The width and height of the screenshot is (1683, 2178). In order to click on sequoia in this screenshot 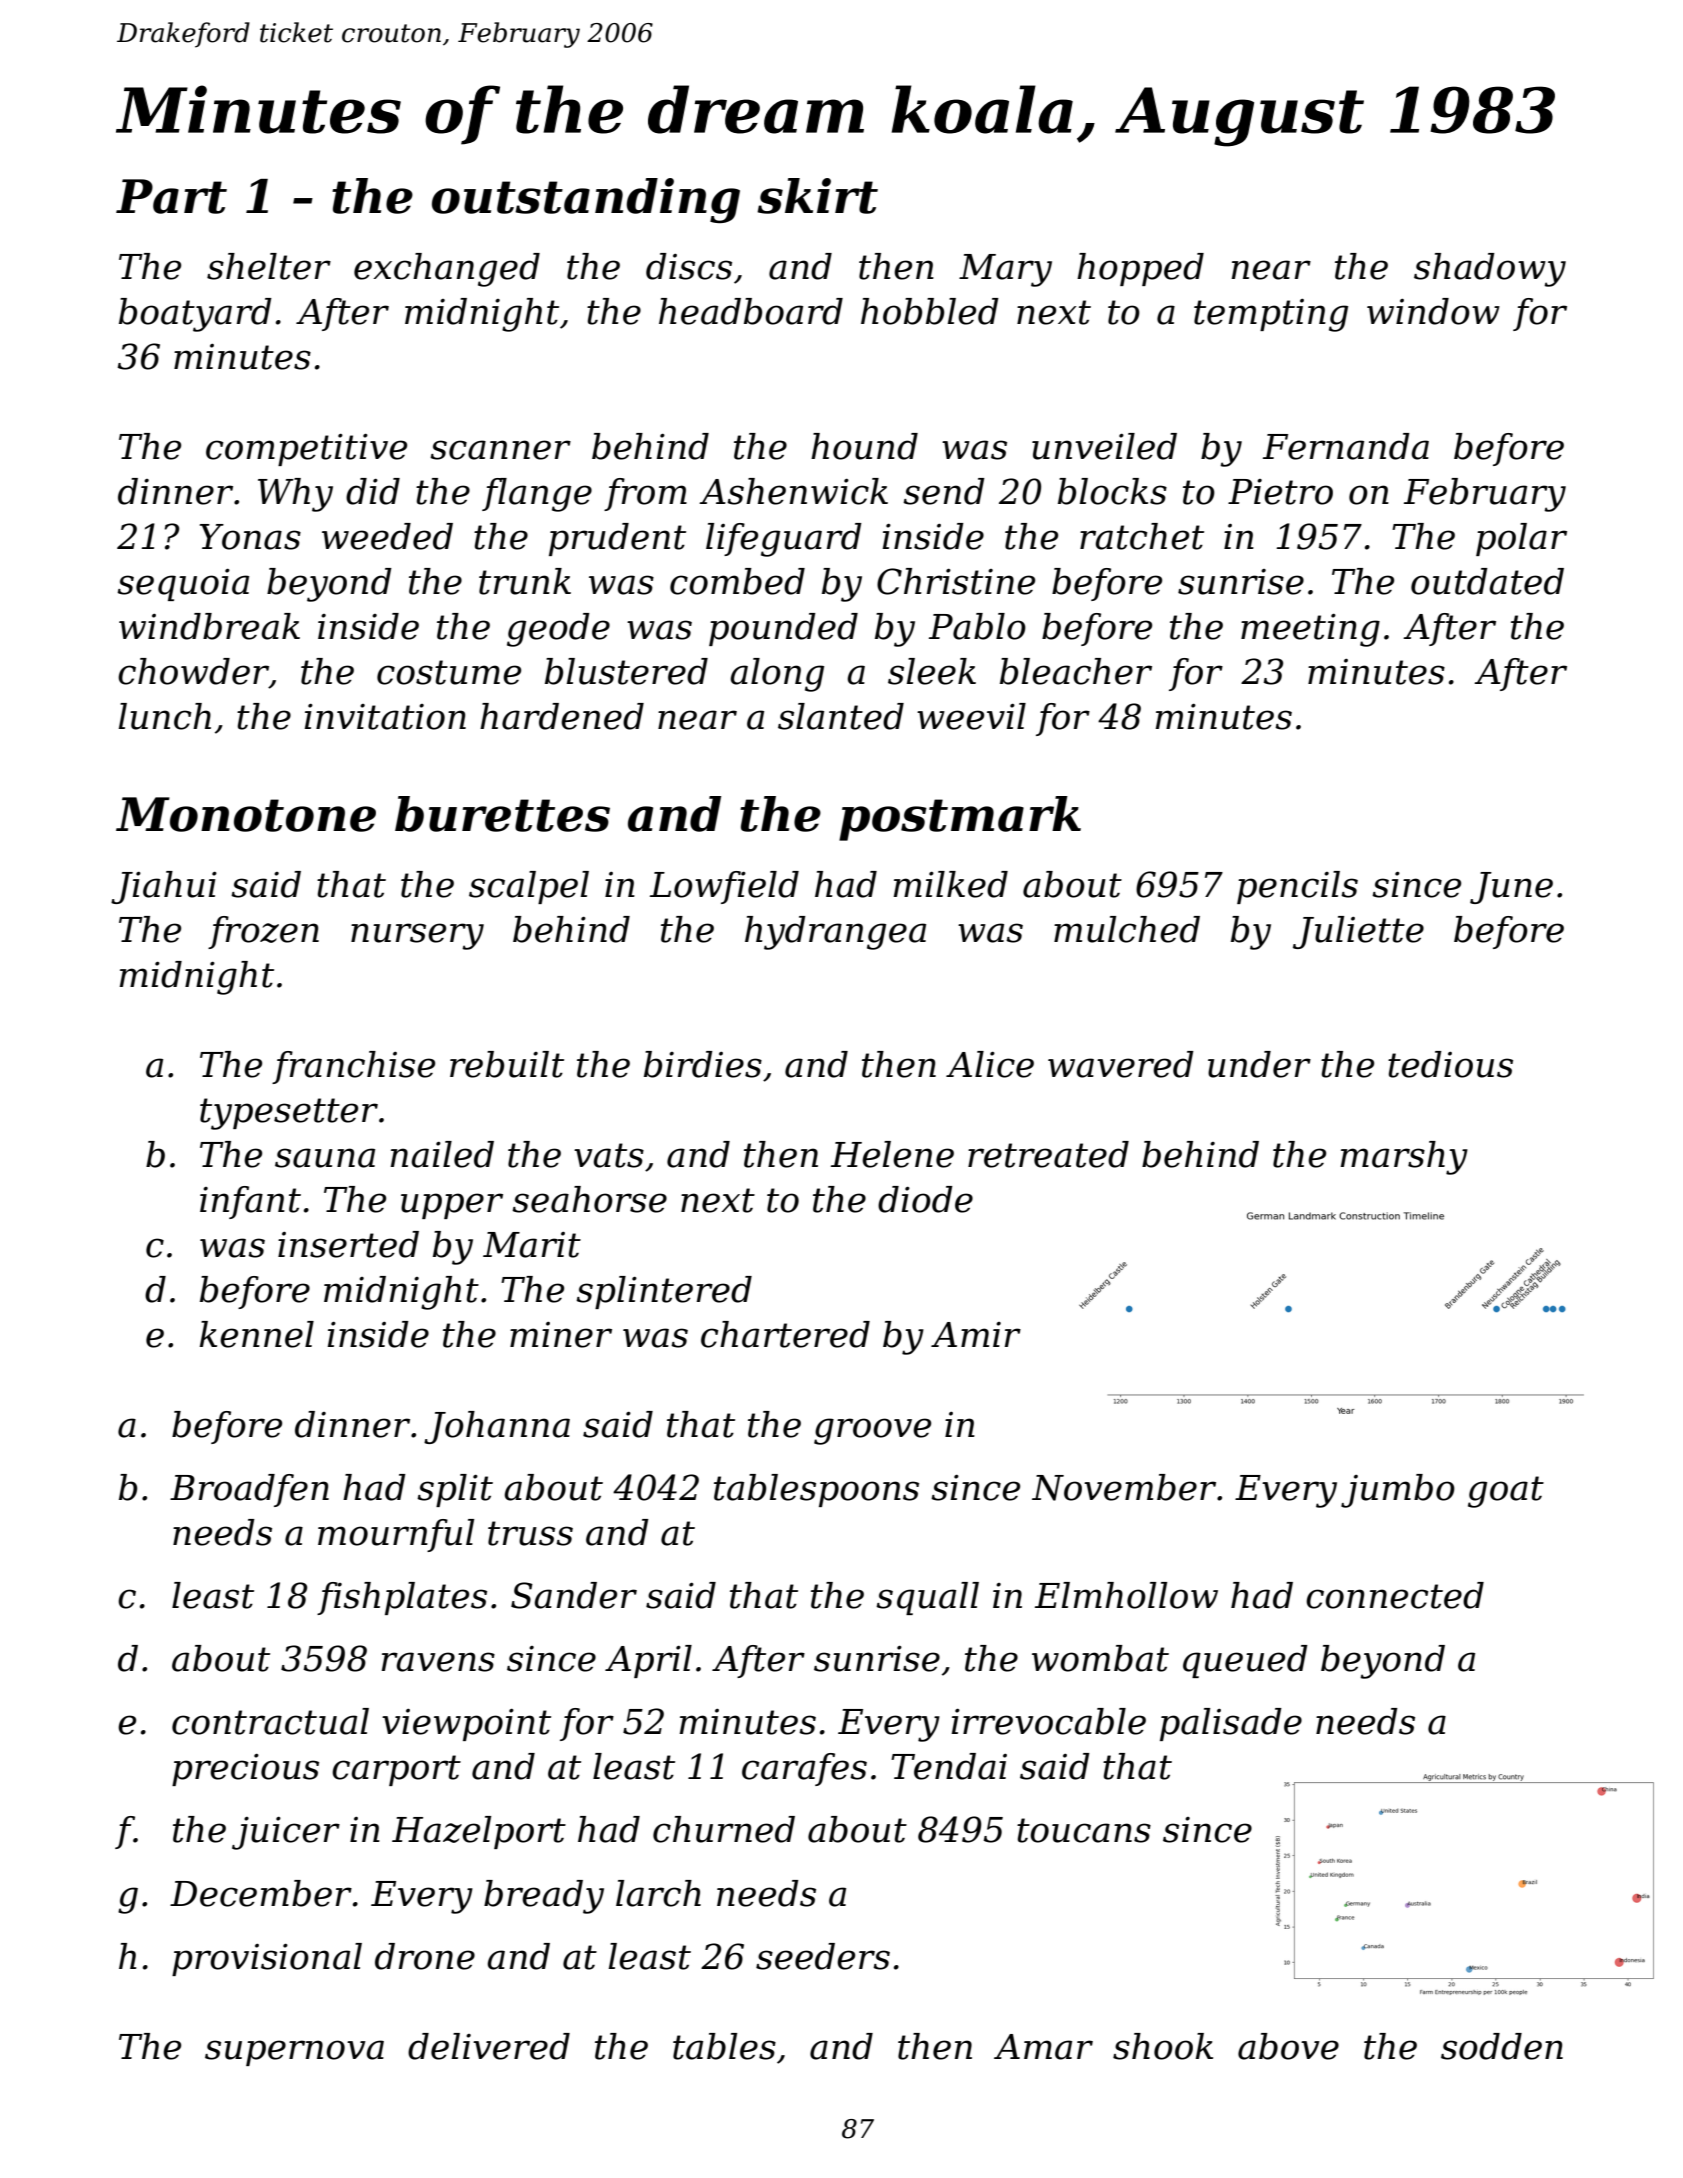, I will do `click(183, 585)`.
